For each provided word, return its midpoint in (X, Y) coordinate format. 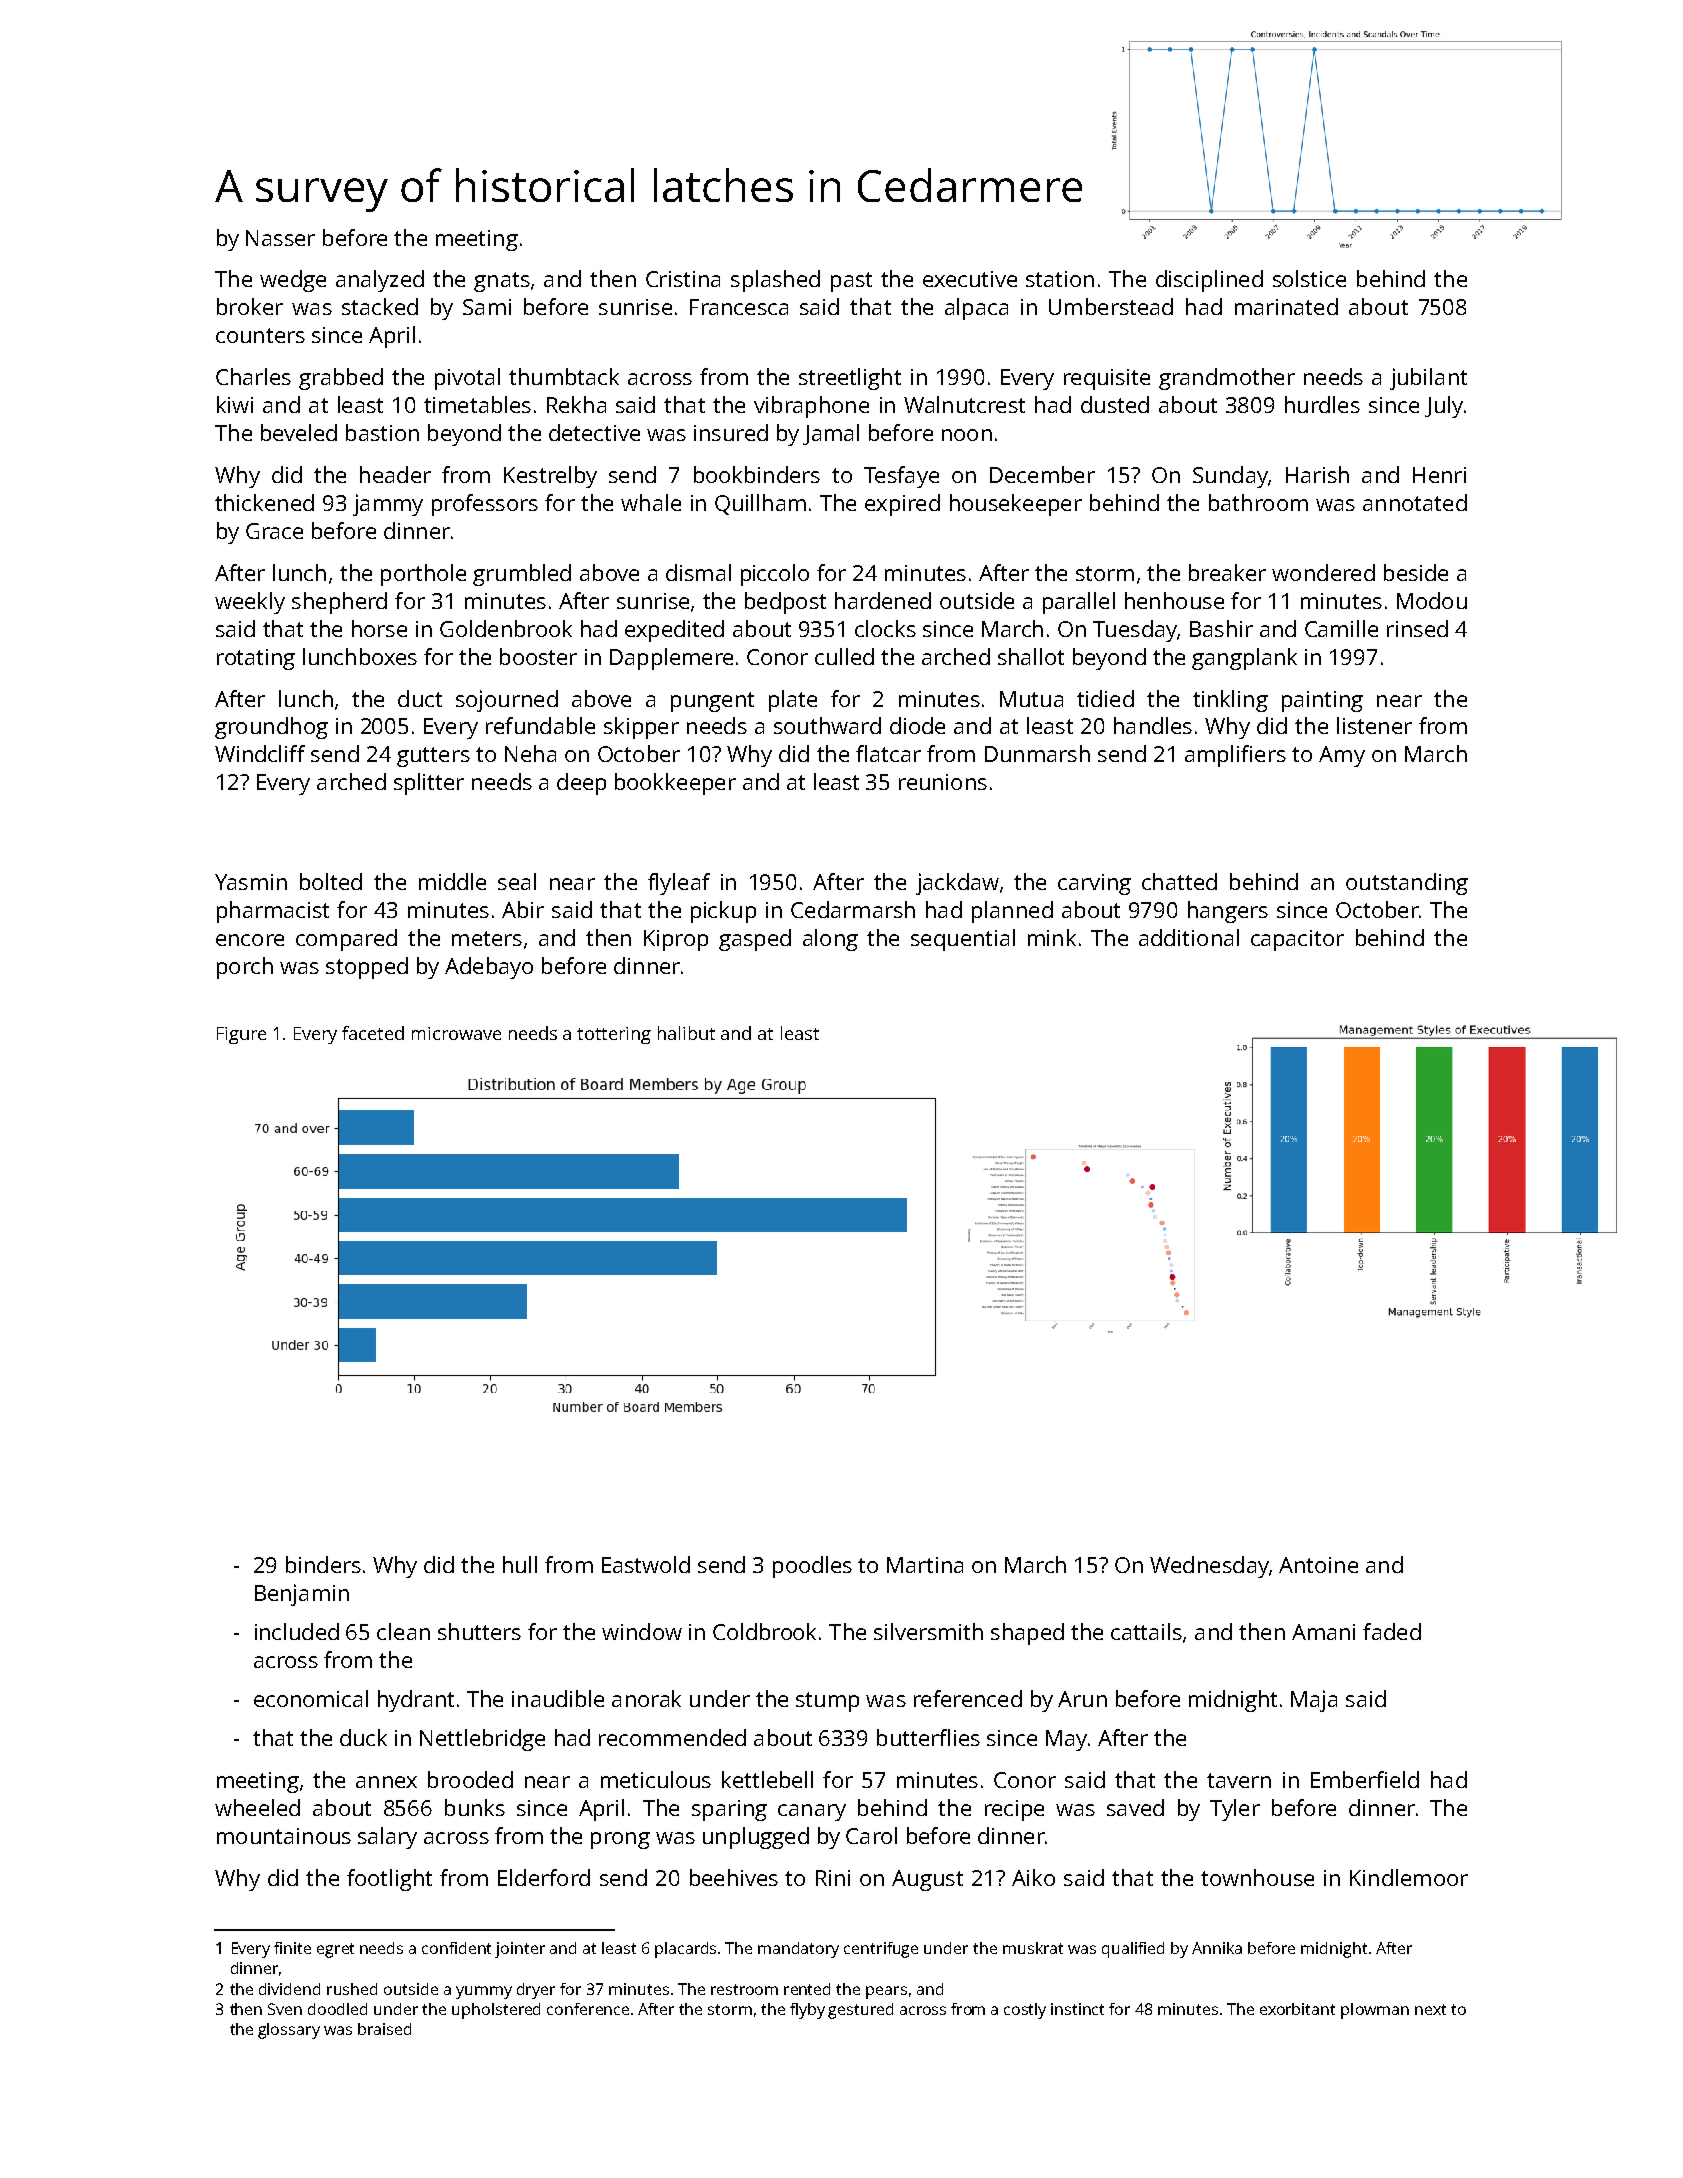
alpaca (976, 309)
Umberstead (1111, 306)
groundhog (271, 728)
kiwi (235, 404)
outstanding (1407, 884)
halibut (686, 1033)
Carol (871, 1835)
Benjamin (302, 1595)
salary (387, 1838)
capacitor (1297, 940)
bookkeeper (675, 784)
